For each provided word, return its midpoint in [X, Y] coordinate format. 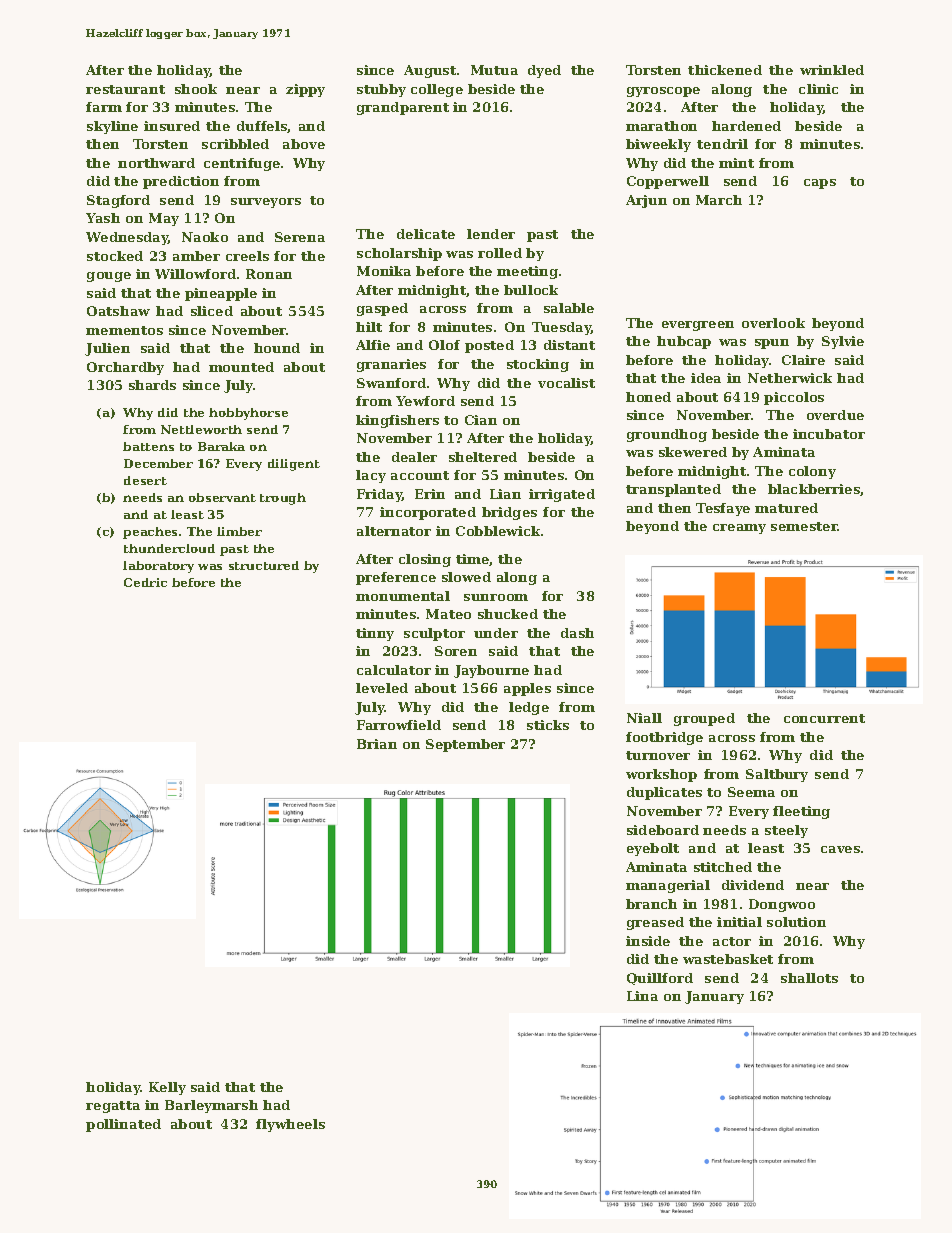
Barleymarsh [211, 1106]
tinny [375, 634]
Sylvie [843, 342]
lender [491, 234]
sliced [212, 311]
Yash [103, 218]
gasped [382, 309]
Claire [803, 360]
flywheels [290, 1125]
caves [840, 849]
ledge [529, 708]
